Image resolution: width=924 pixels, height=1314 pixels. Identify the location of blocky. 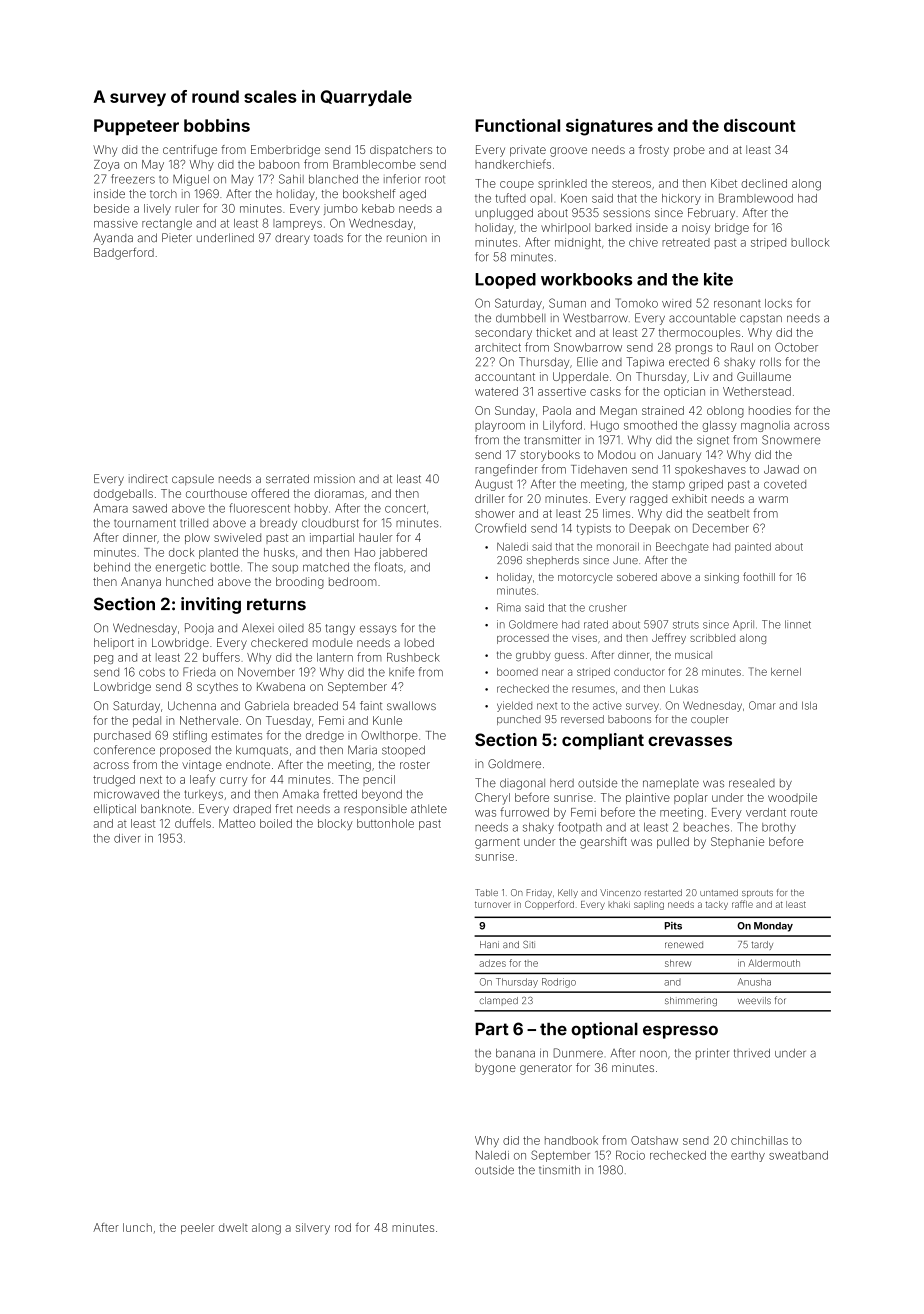
(335, 824).
